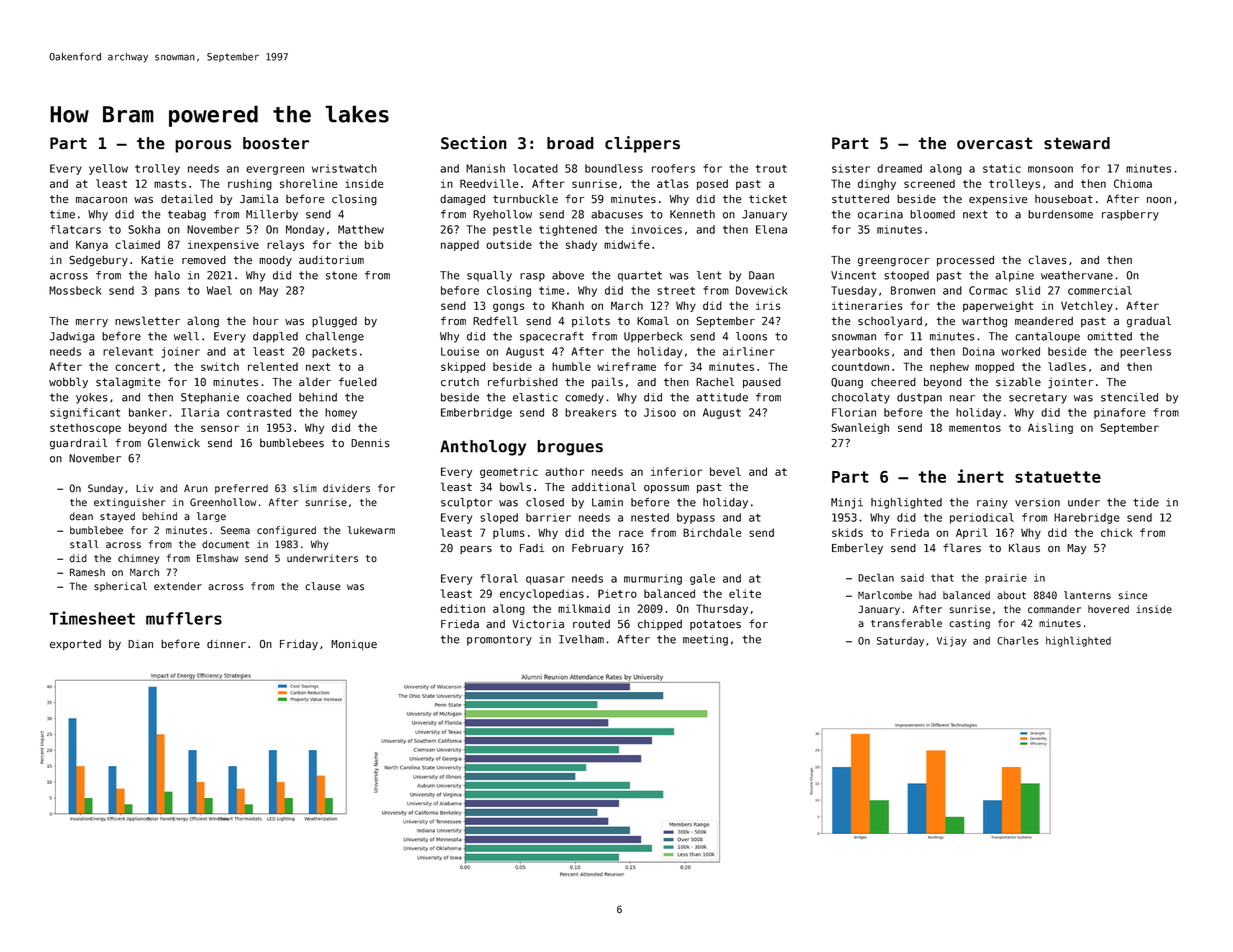 The width and height of the page is (1233, 952). I want to click on meeting, so click(705, 640).
